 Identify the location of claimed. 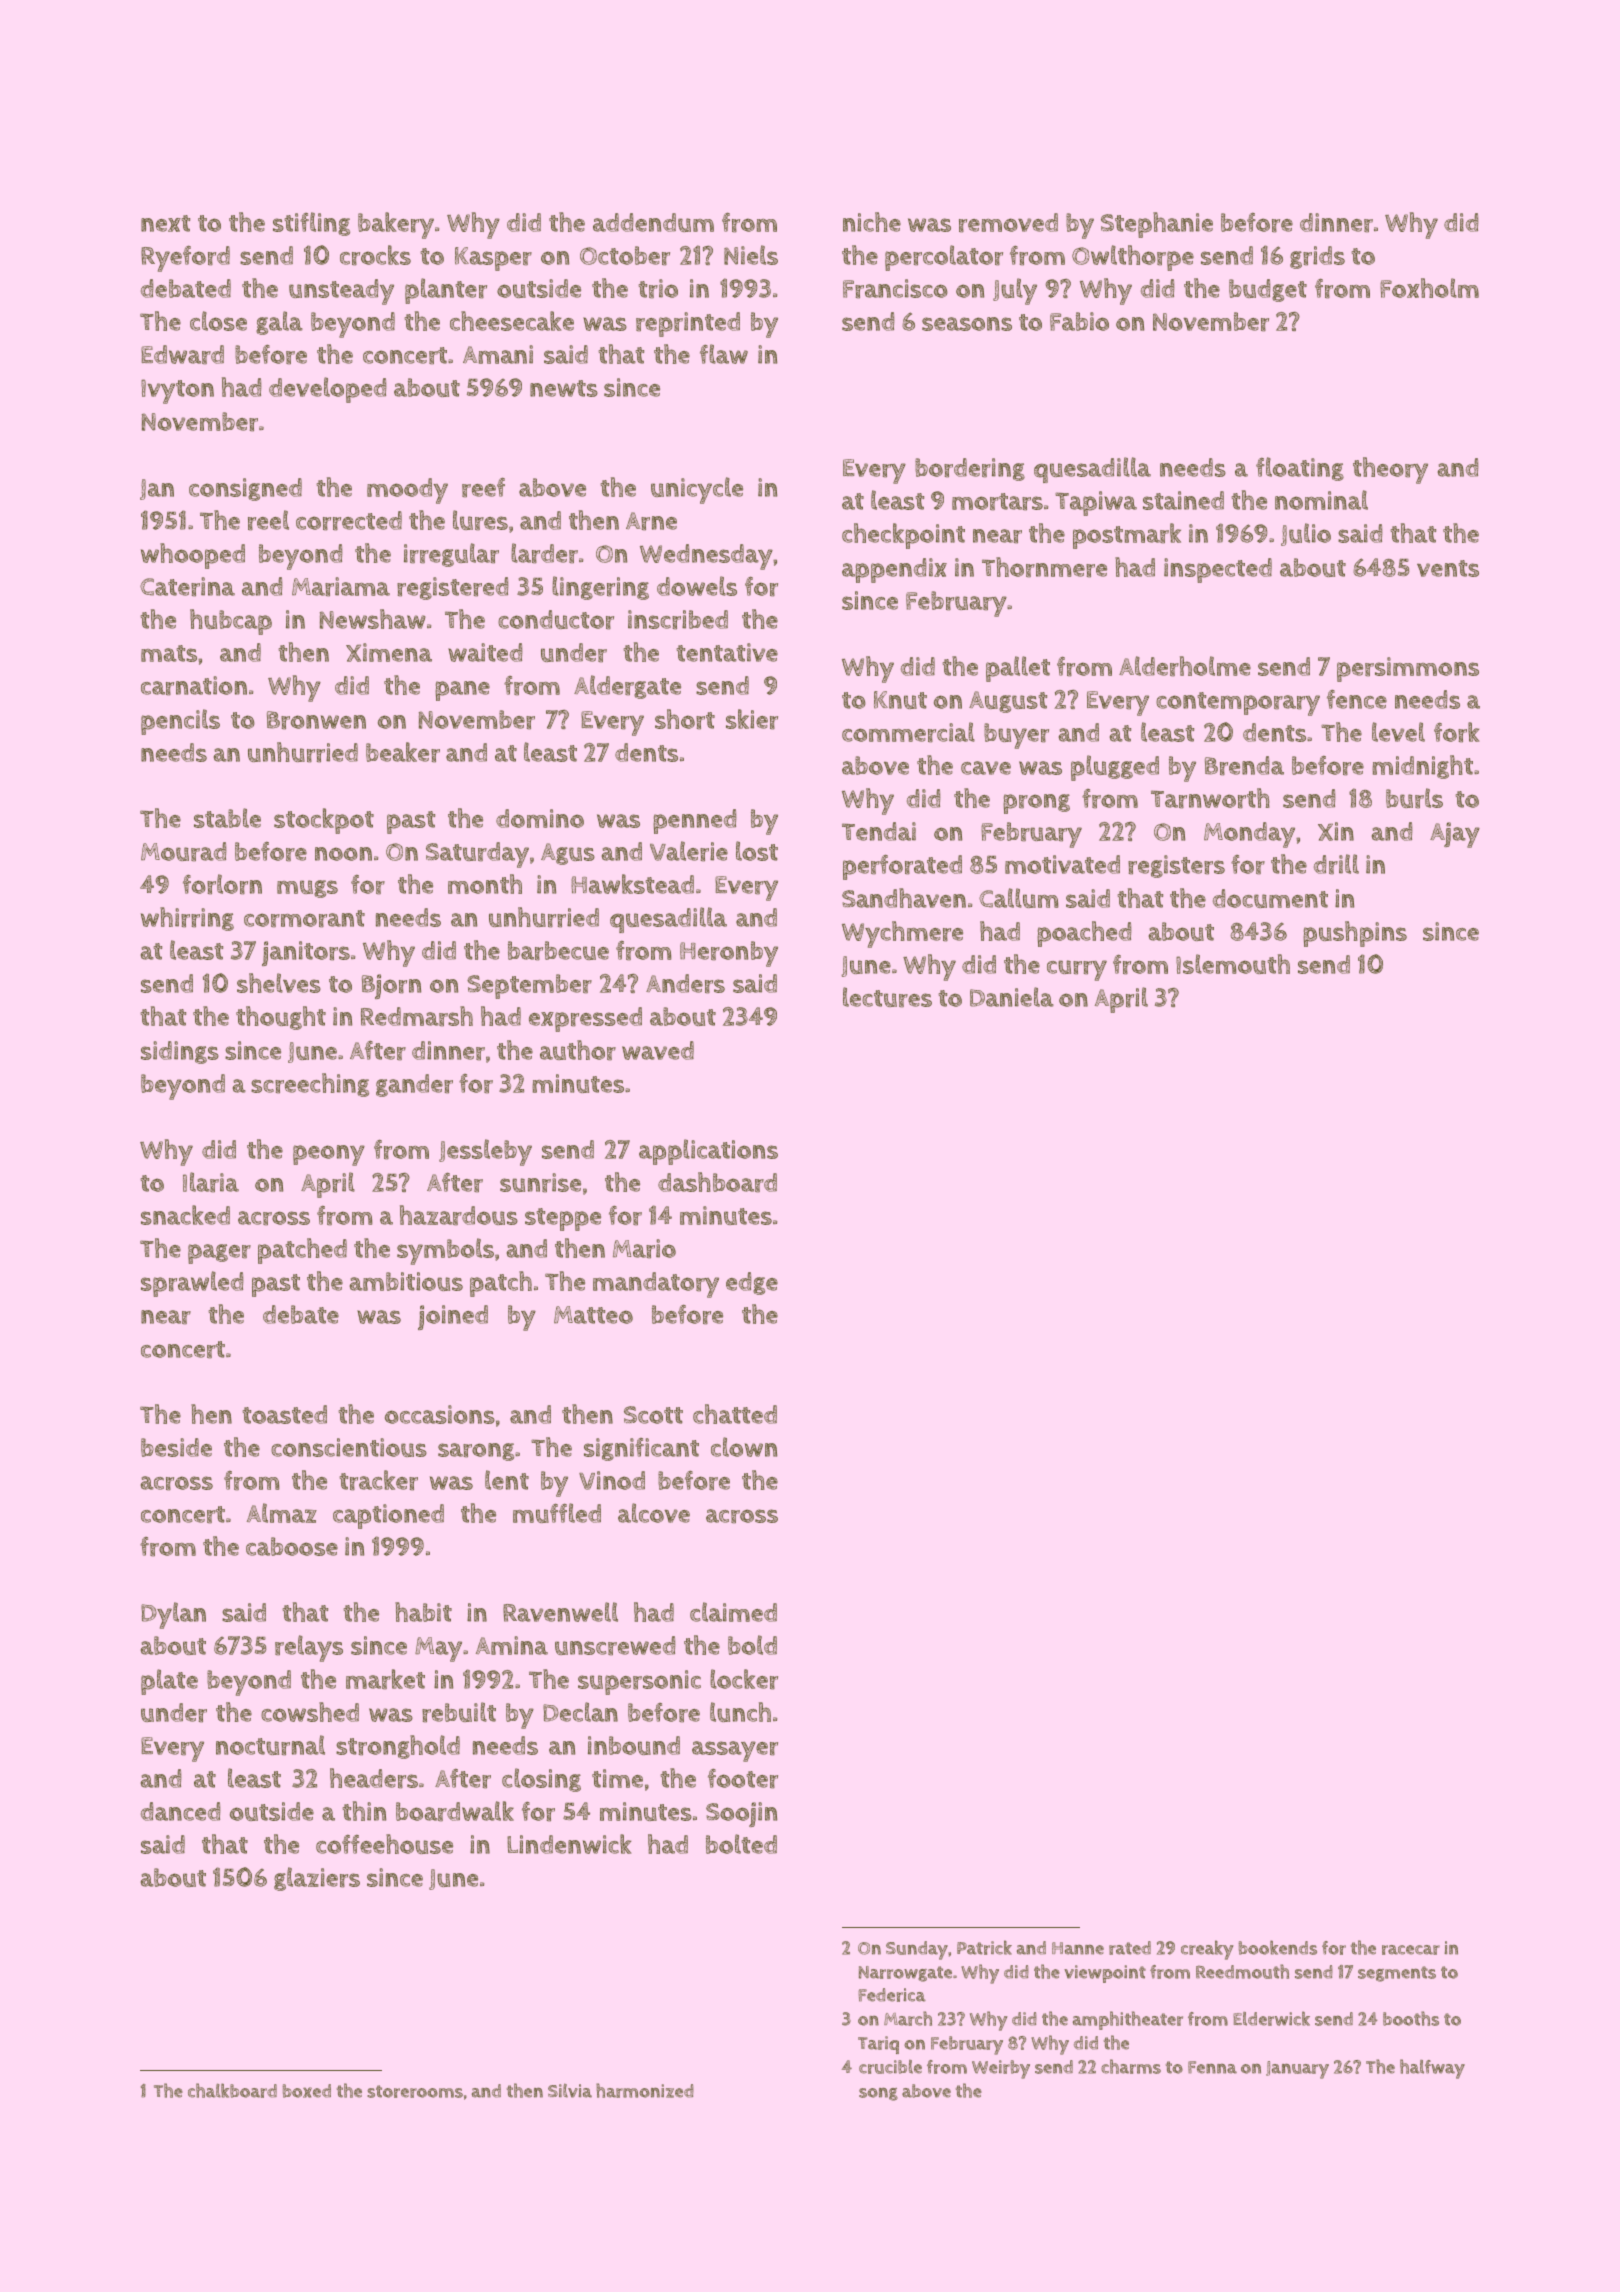
(733, 1612).
